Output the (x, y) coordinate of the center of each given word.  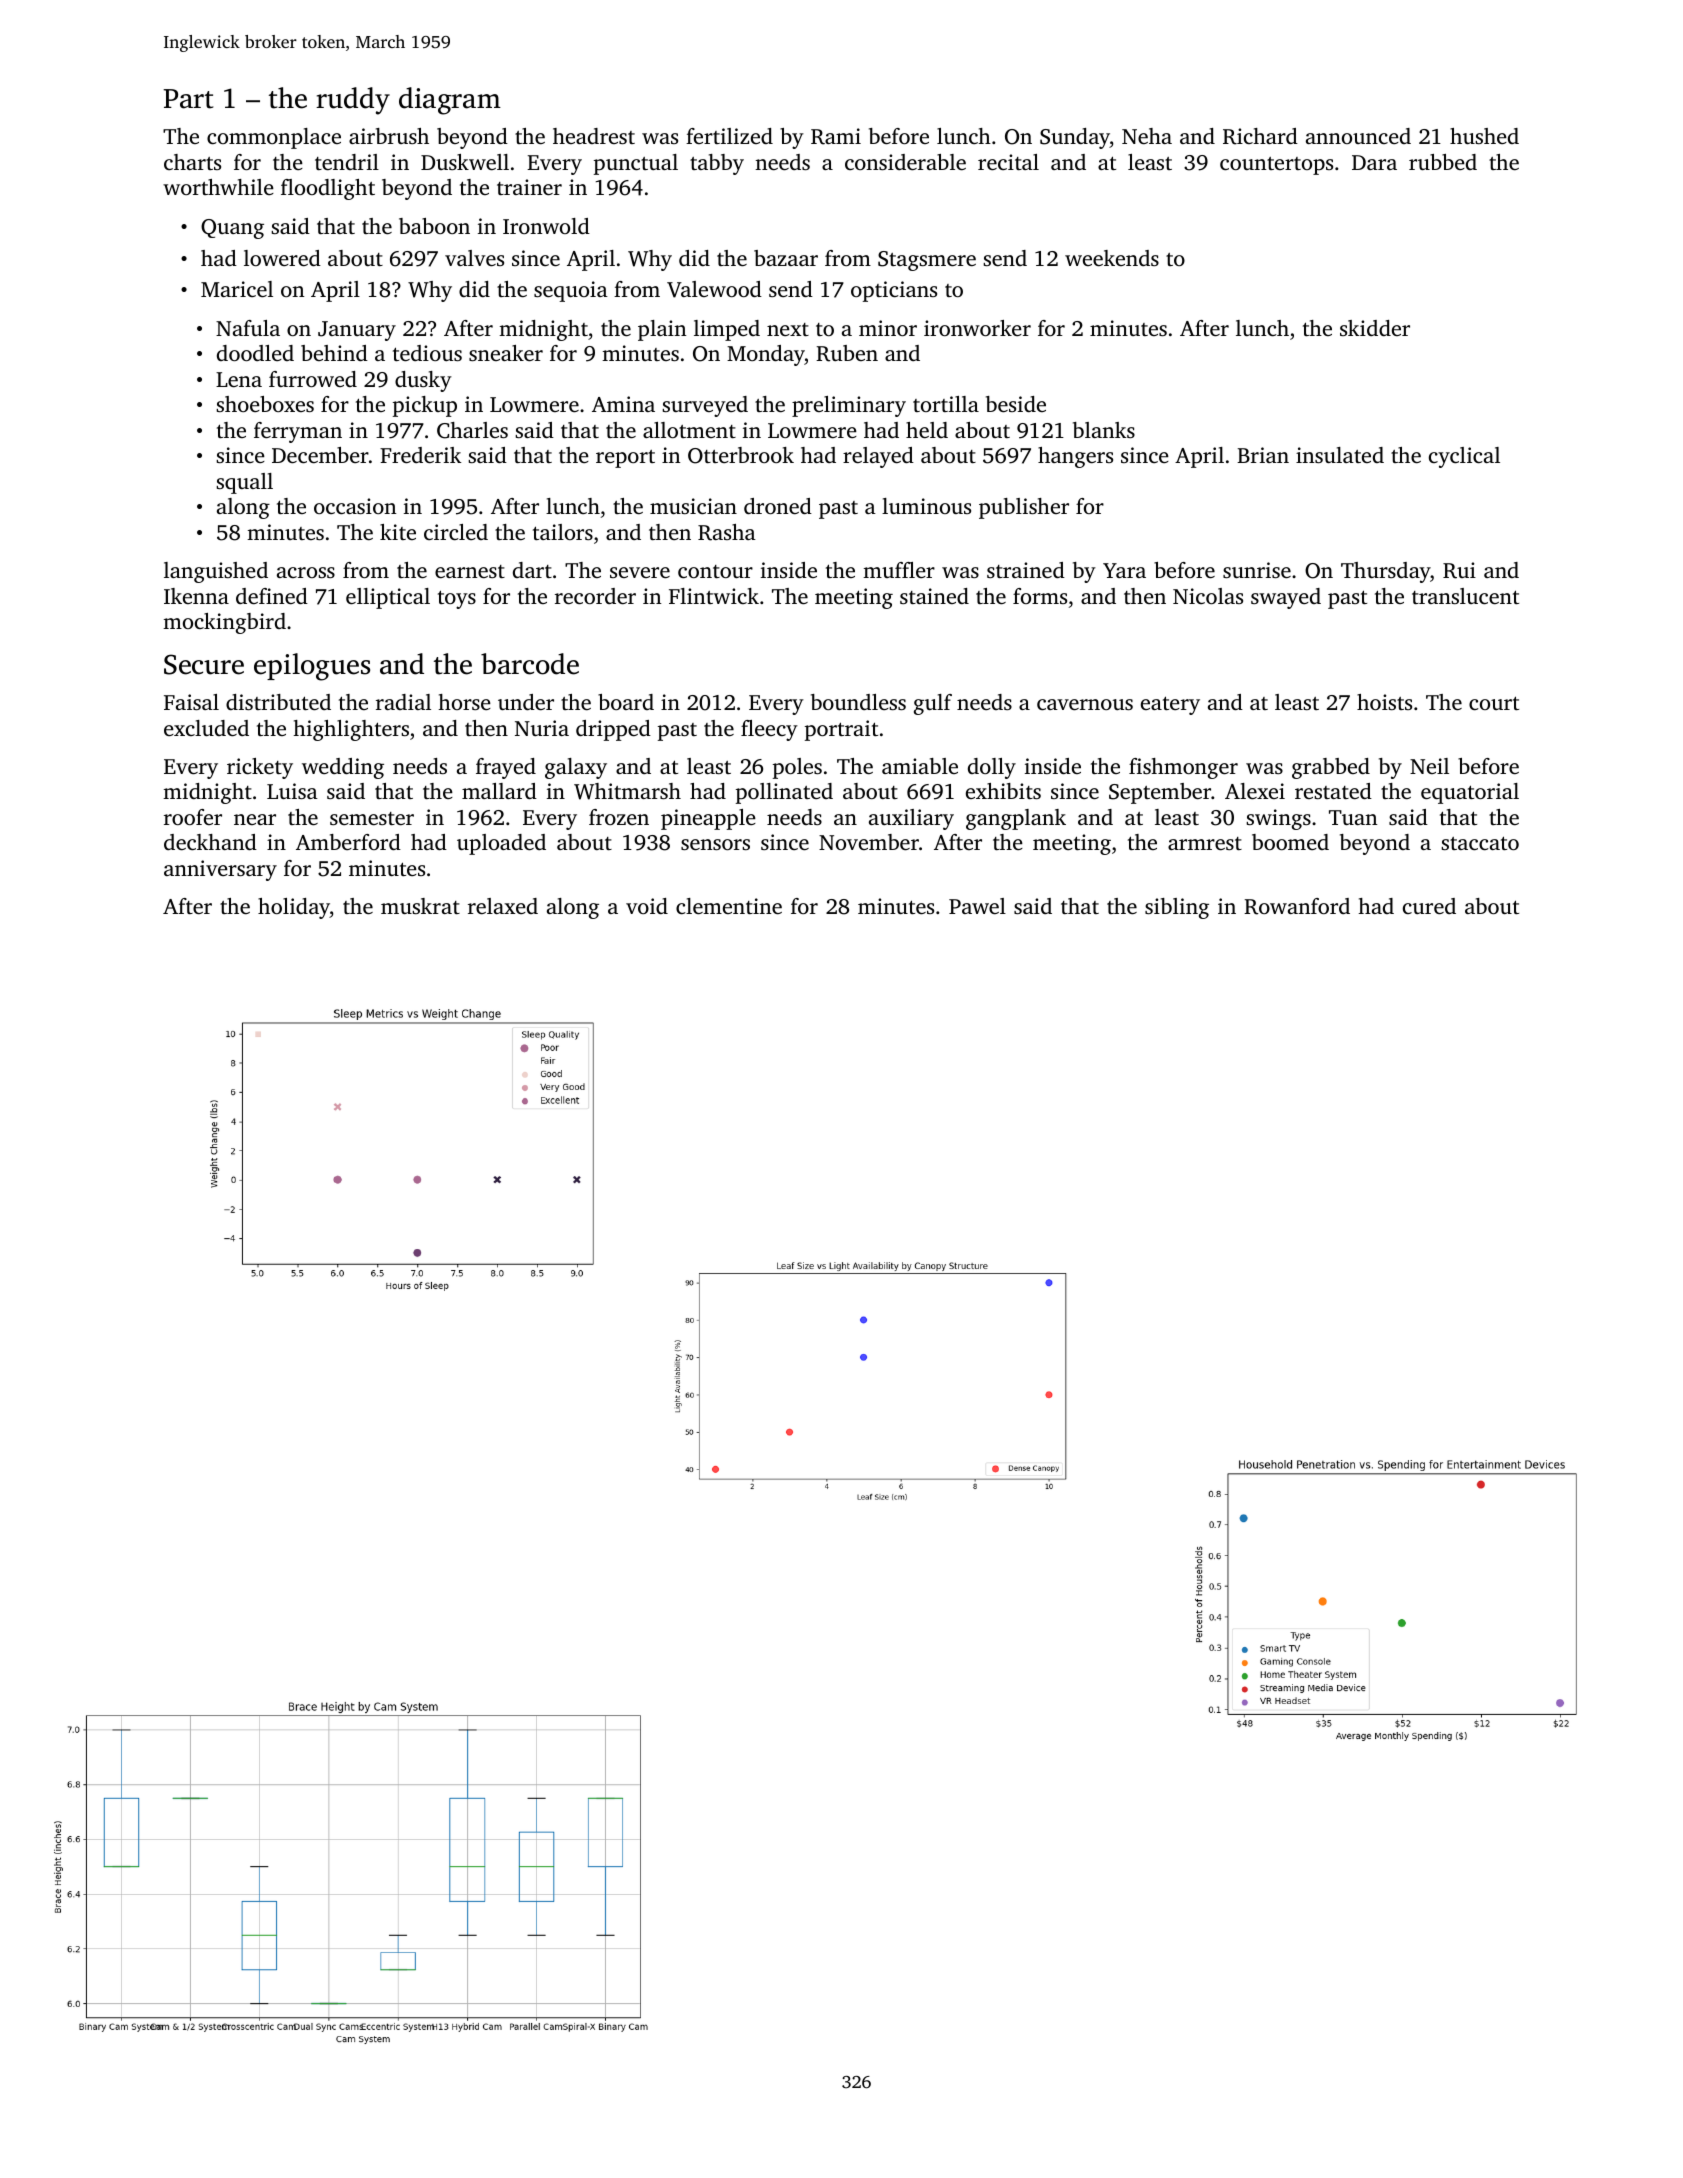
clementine (729, 906)
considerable (905, 162)
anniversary (220, 870)
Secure (204, 664)
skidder (1375, 328)
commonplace (274, 138)
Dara (1374, 162)
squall (244, 483)
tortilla (946, 404)
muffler (899, 570)
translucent (1465, 596)
